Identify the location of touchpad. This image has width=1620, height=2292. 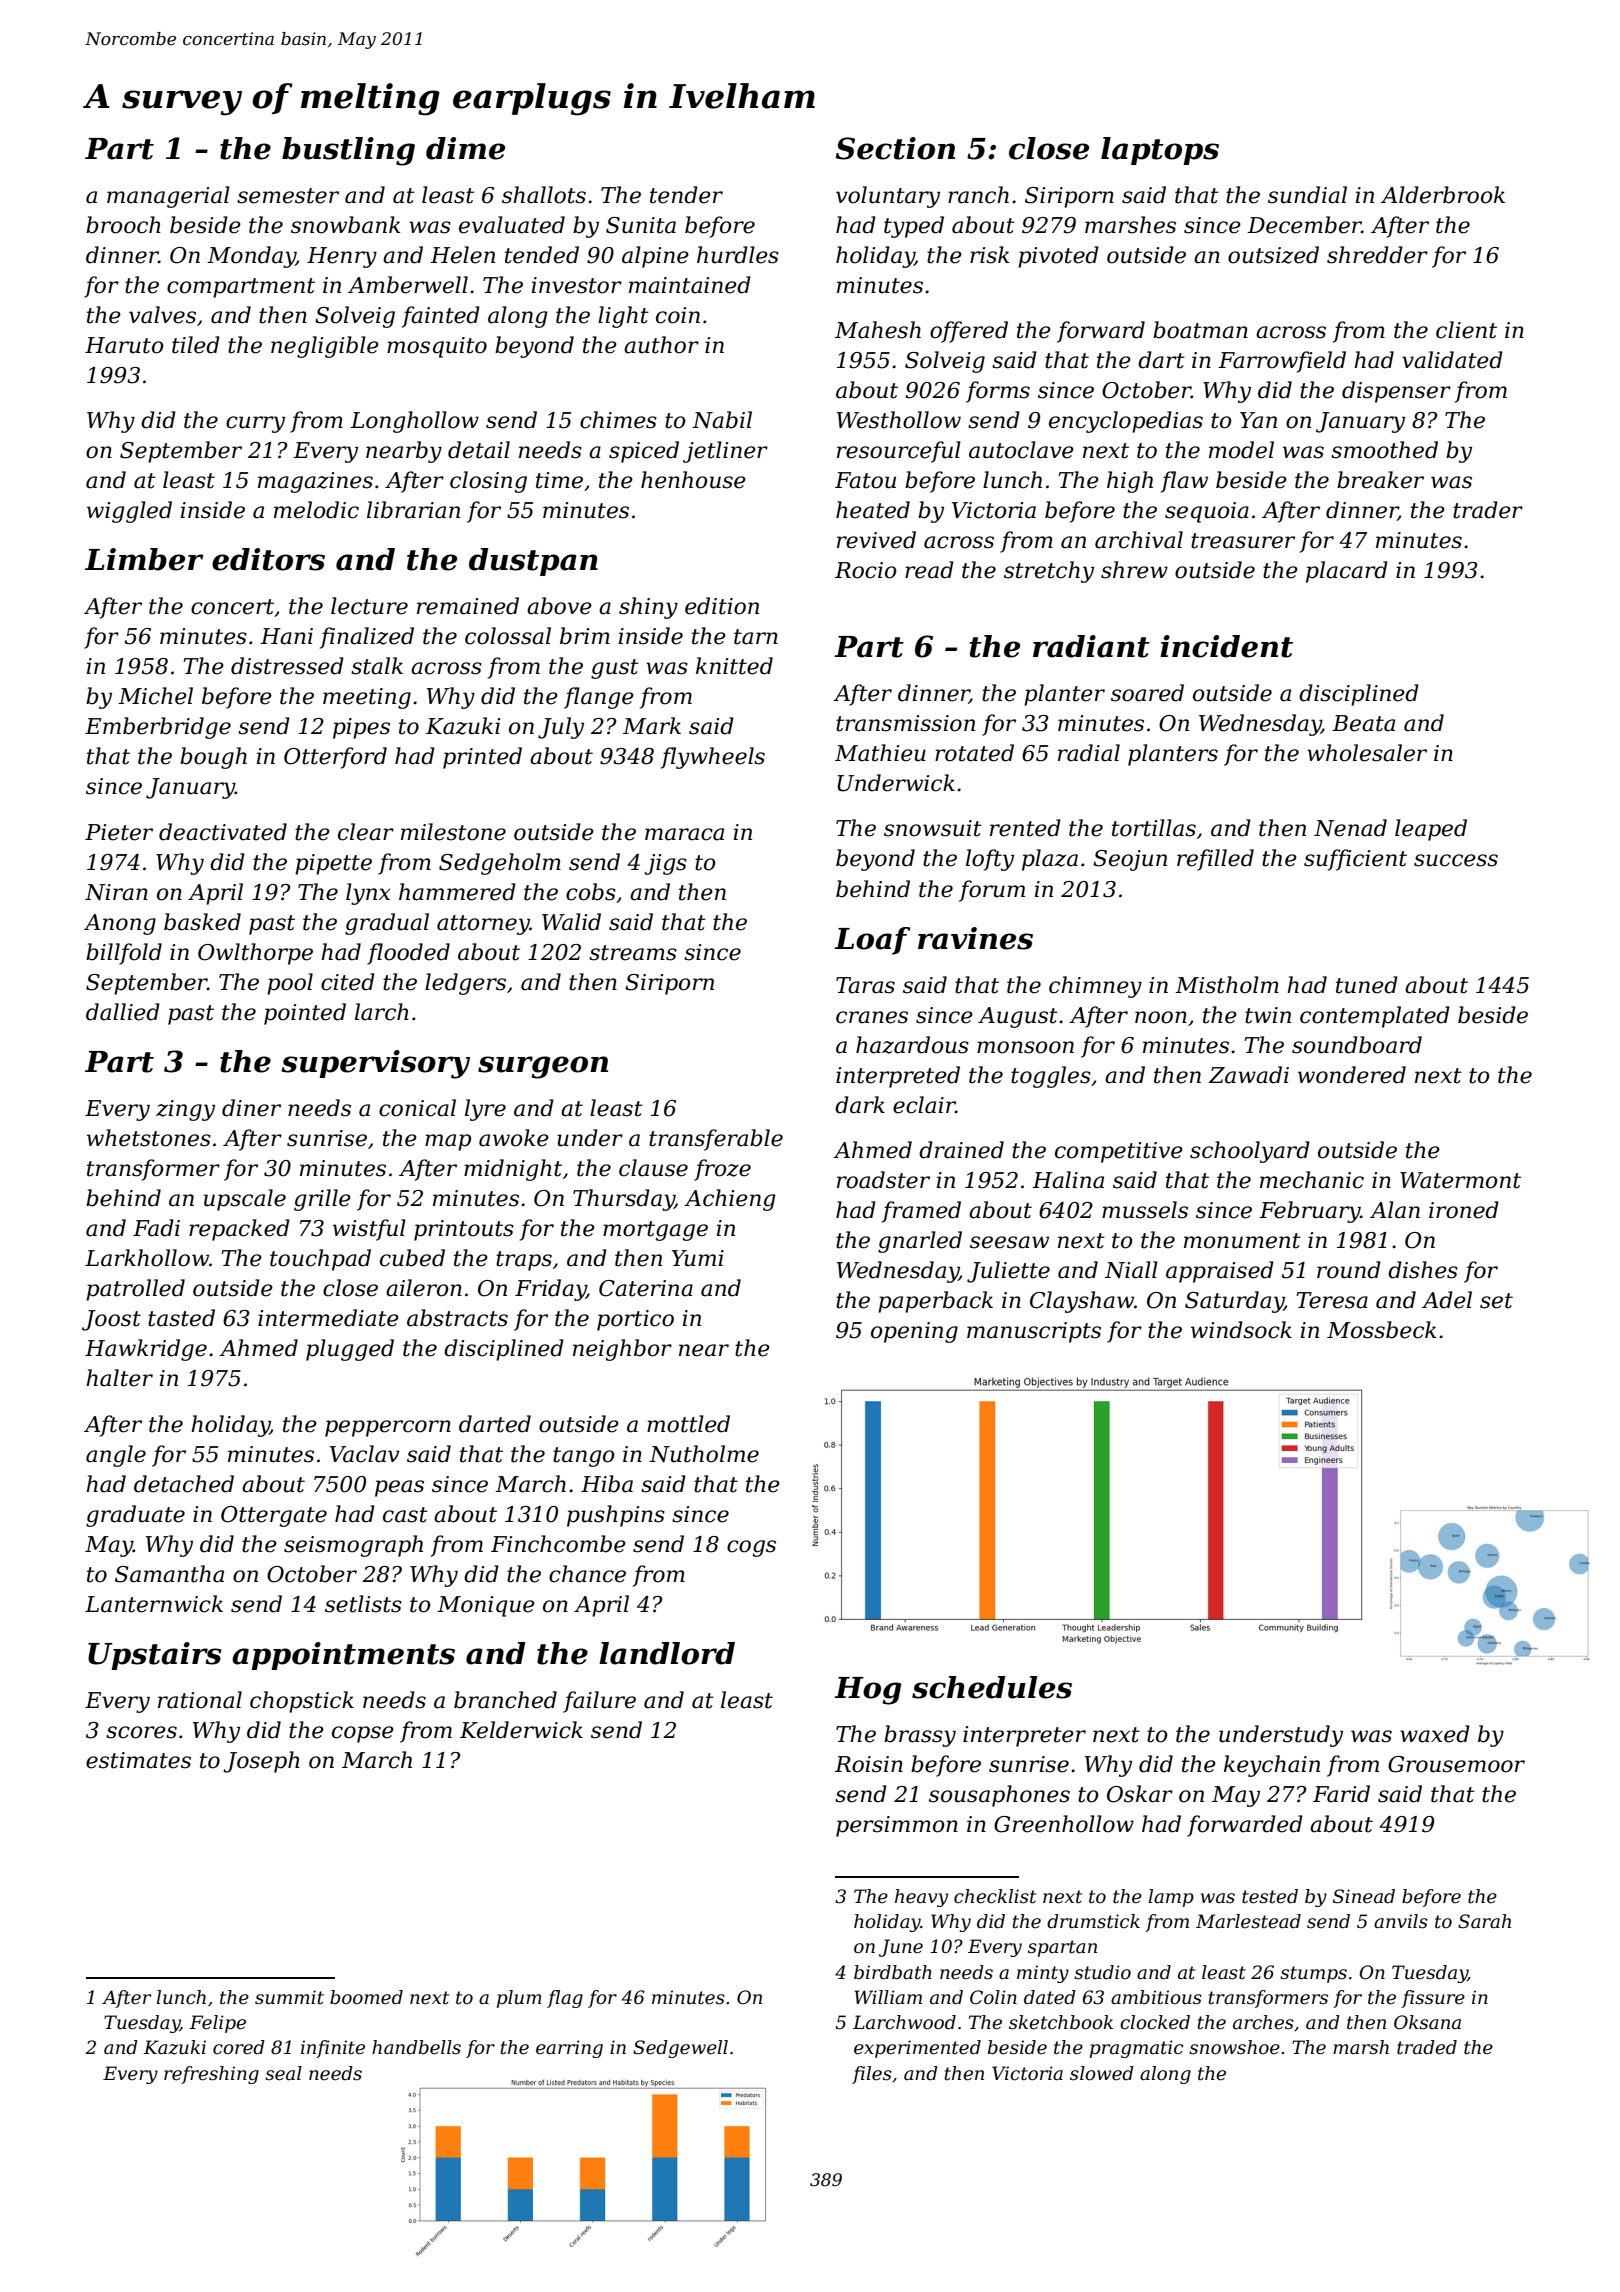
(320, 1260).
